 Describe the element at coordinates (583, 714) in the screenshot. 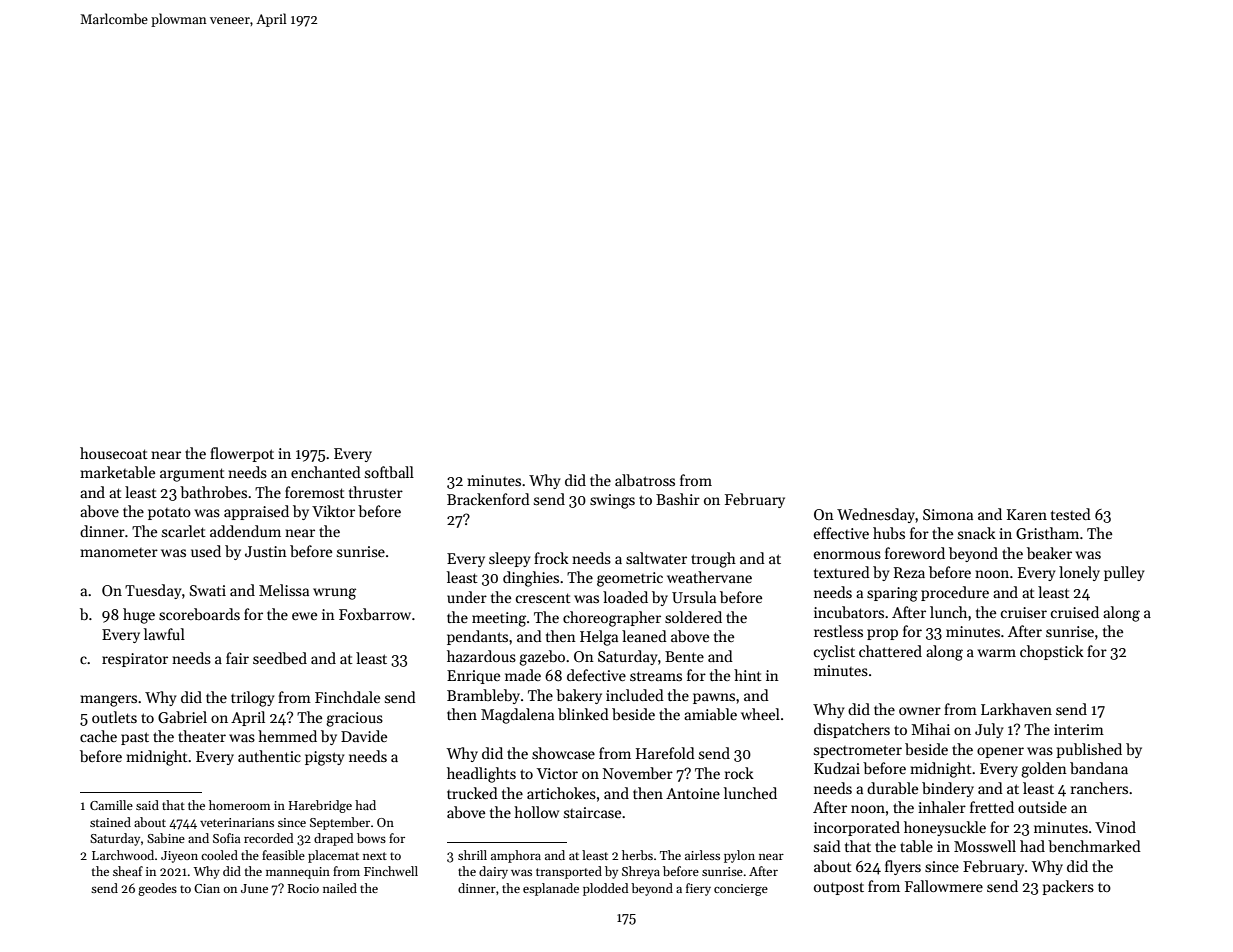

I see `blinked` at that location.
